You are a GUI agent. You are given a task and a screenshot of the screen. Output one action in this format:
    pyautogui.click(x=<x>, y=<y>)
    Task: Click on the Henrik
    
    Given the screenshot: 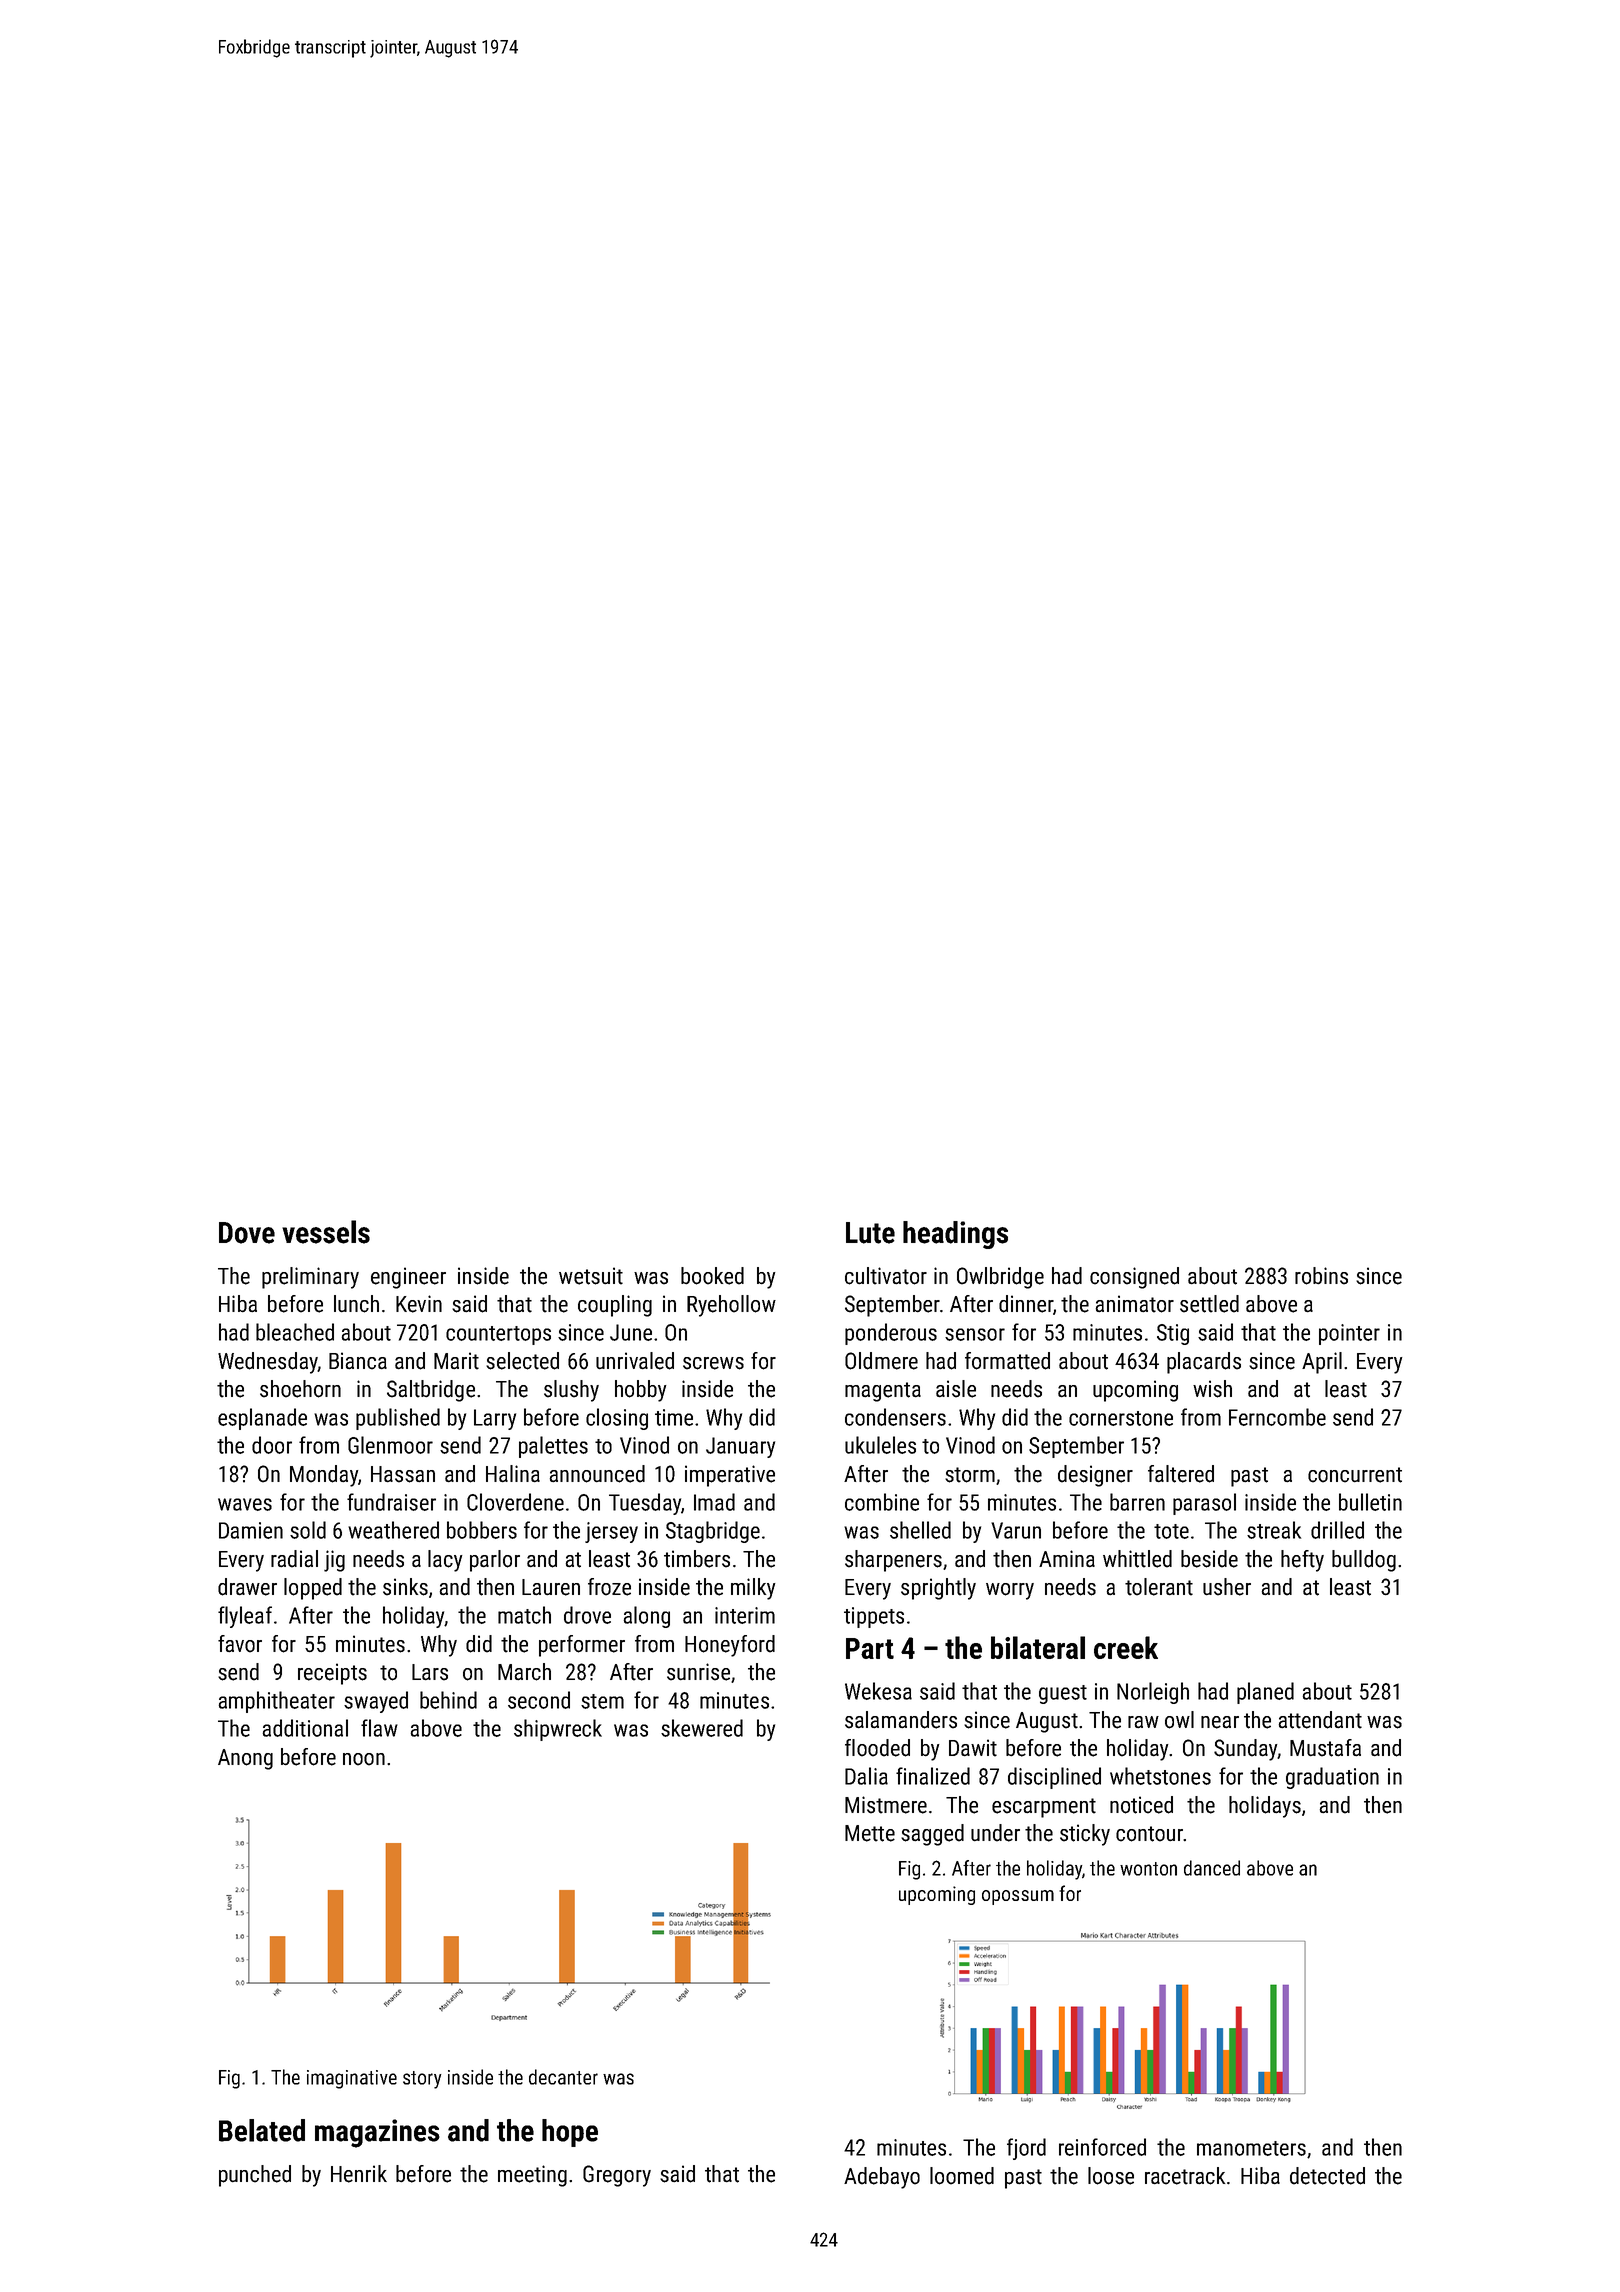 What is the action you would take?
    pyautogui.click(x=359, y=2174)
